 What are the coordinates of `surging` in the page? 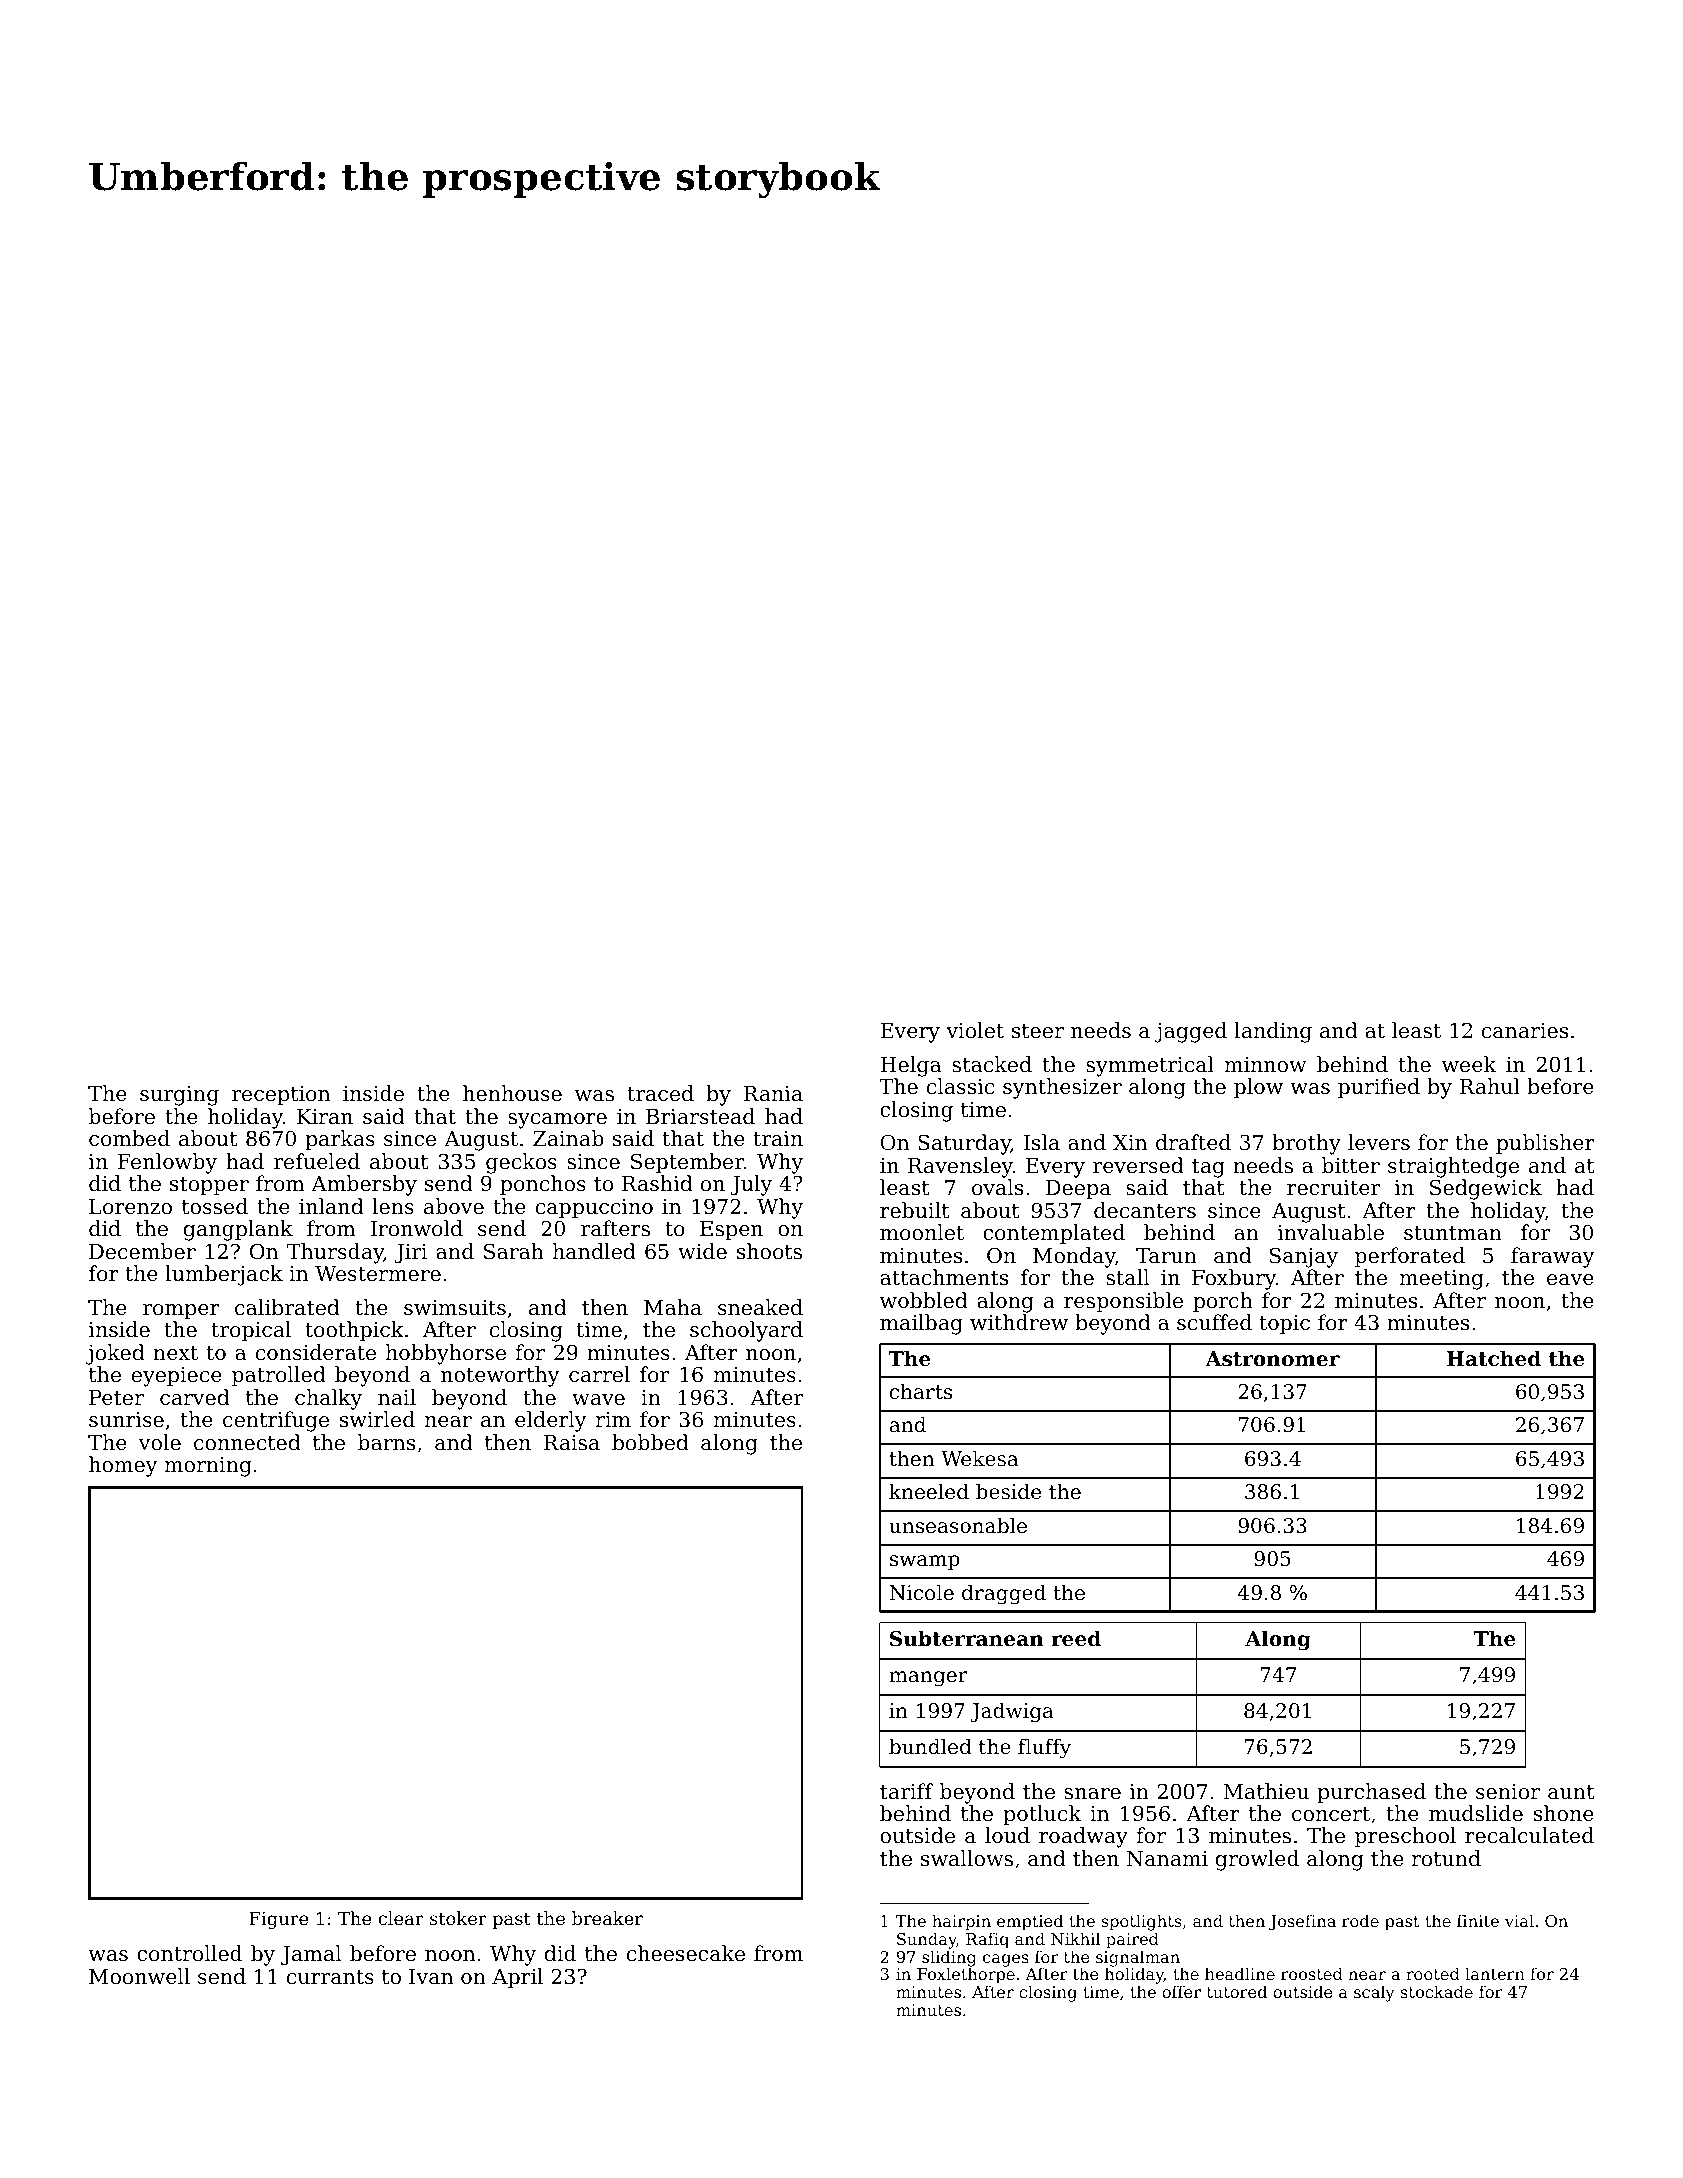 It's located at (179, 1096).
